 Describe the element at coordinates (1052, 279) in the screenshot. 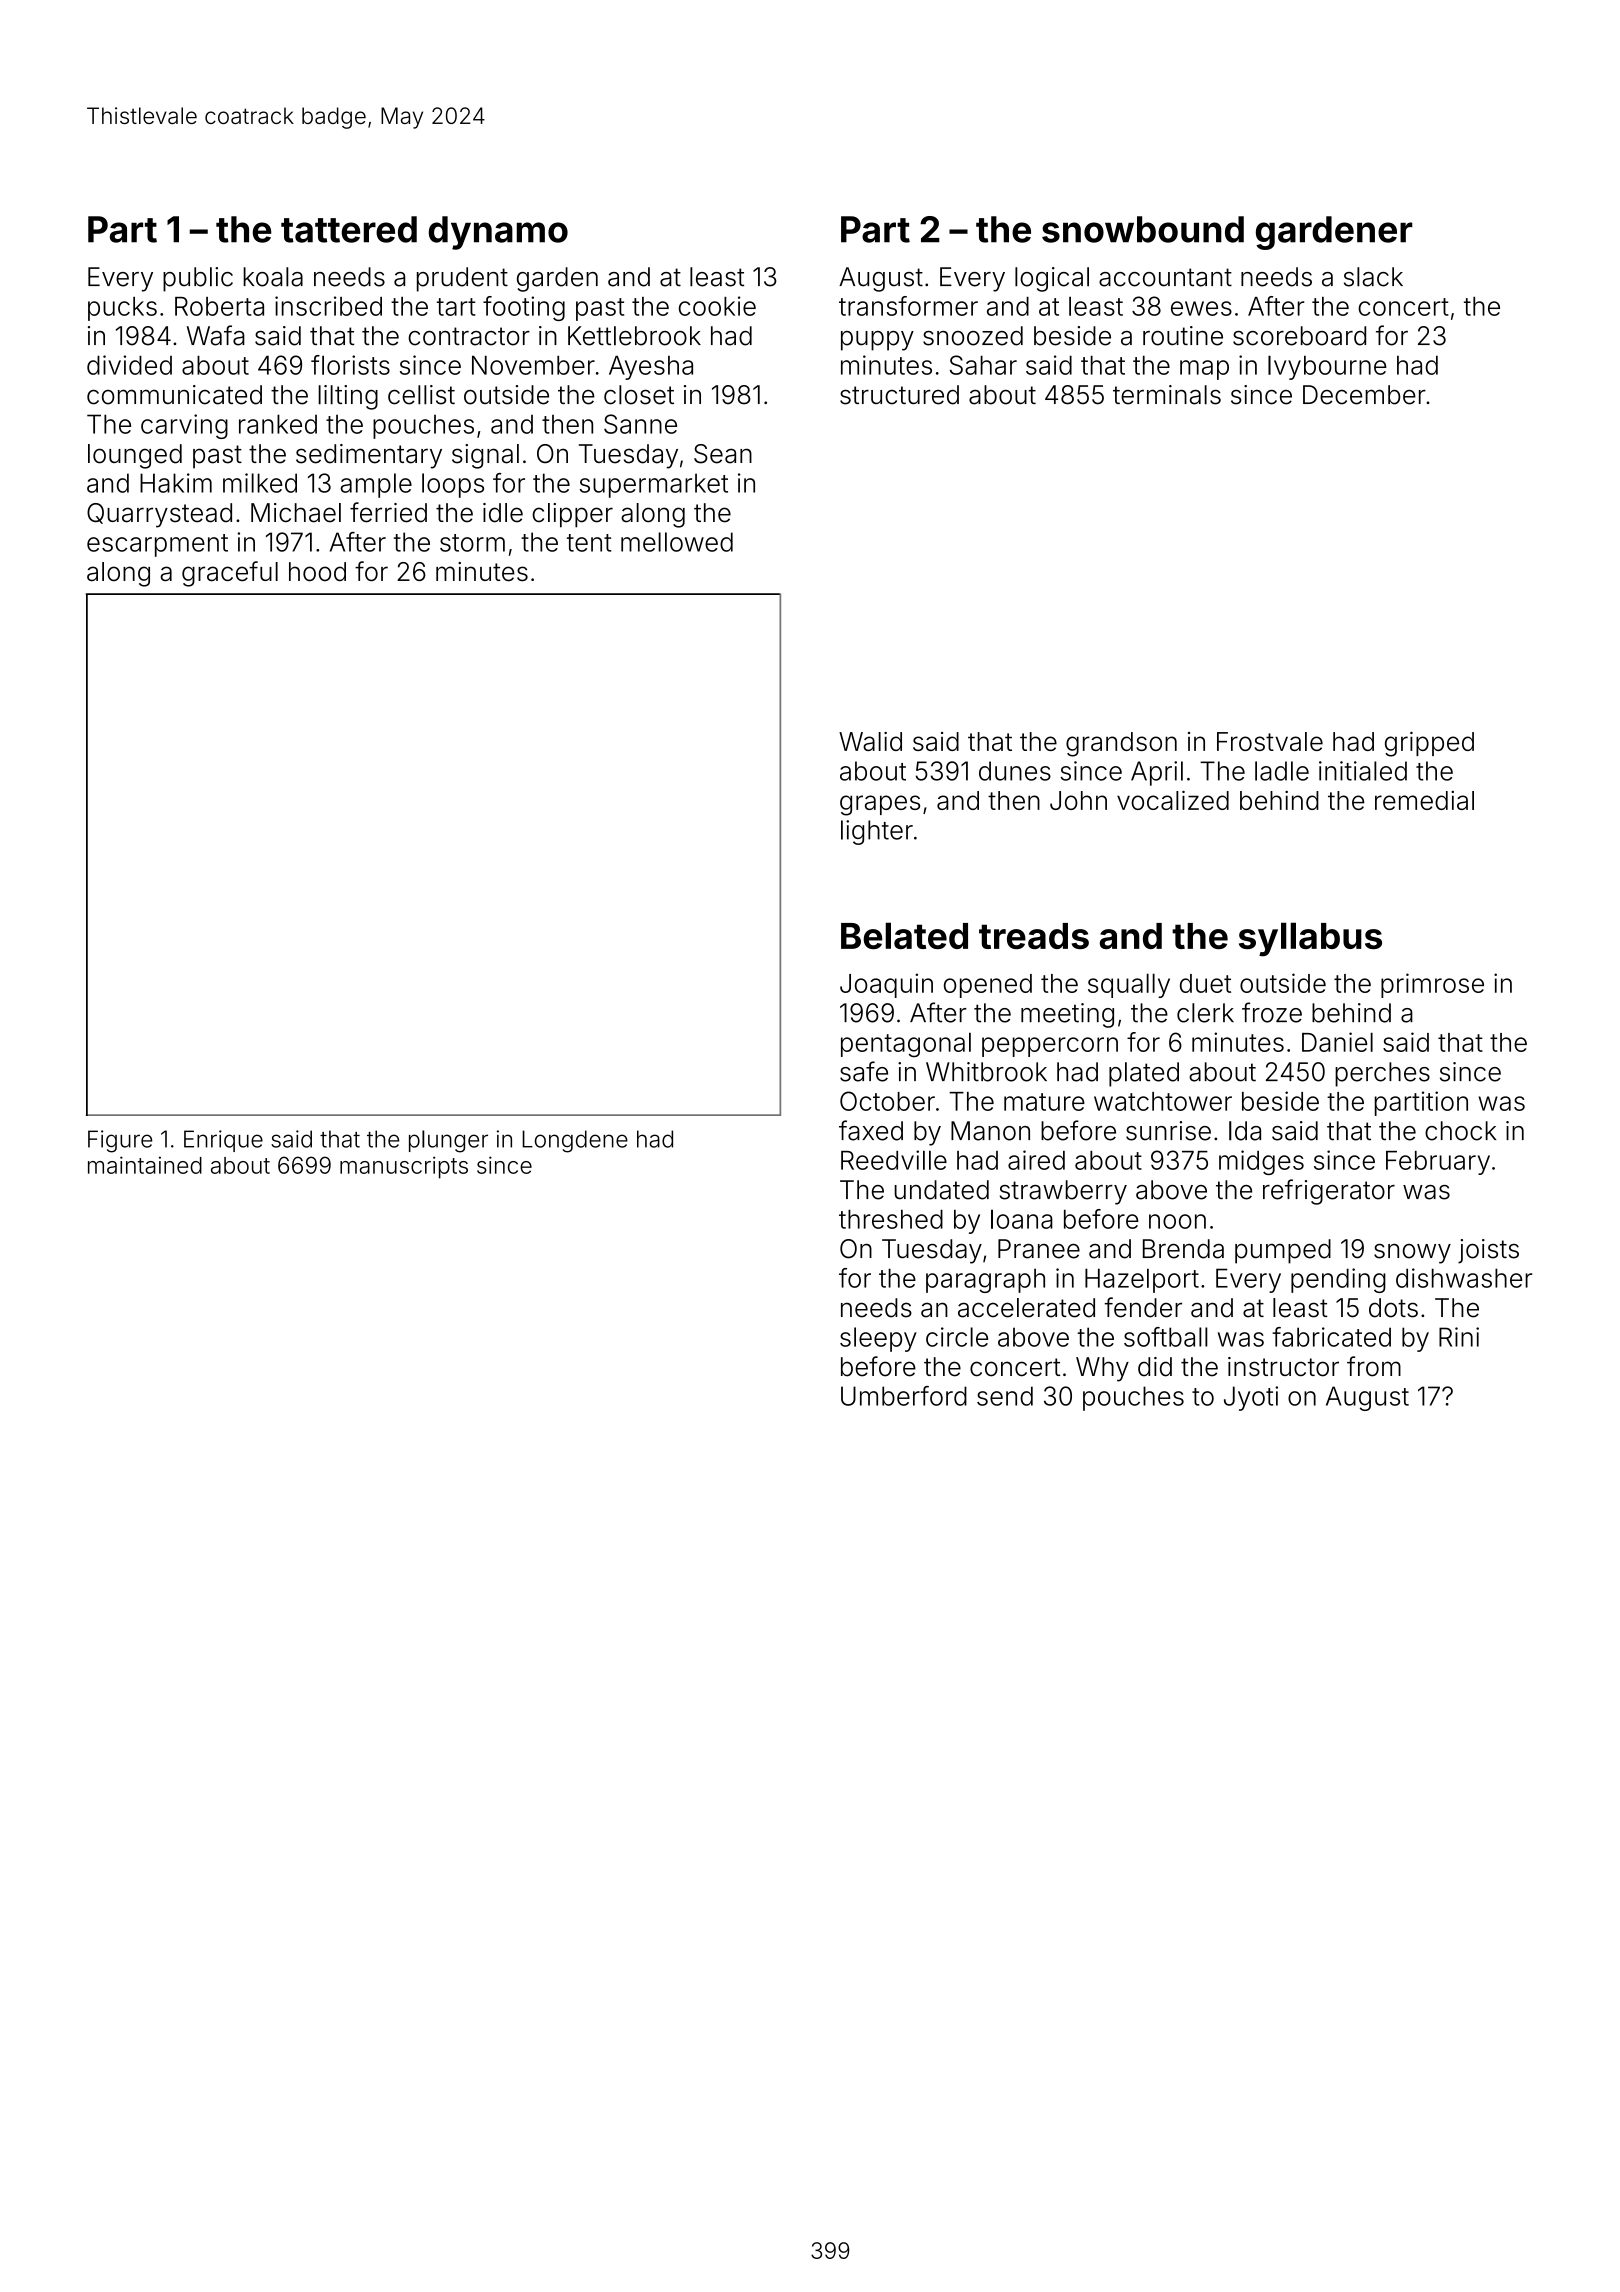

I see `logical` at that location.
